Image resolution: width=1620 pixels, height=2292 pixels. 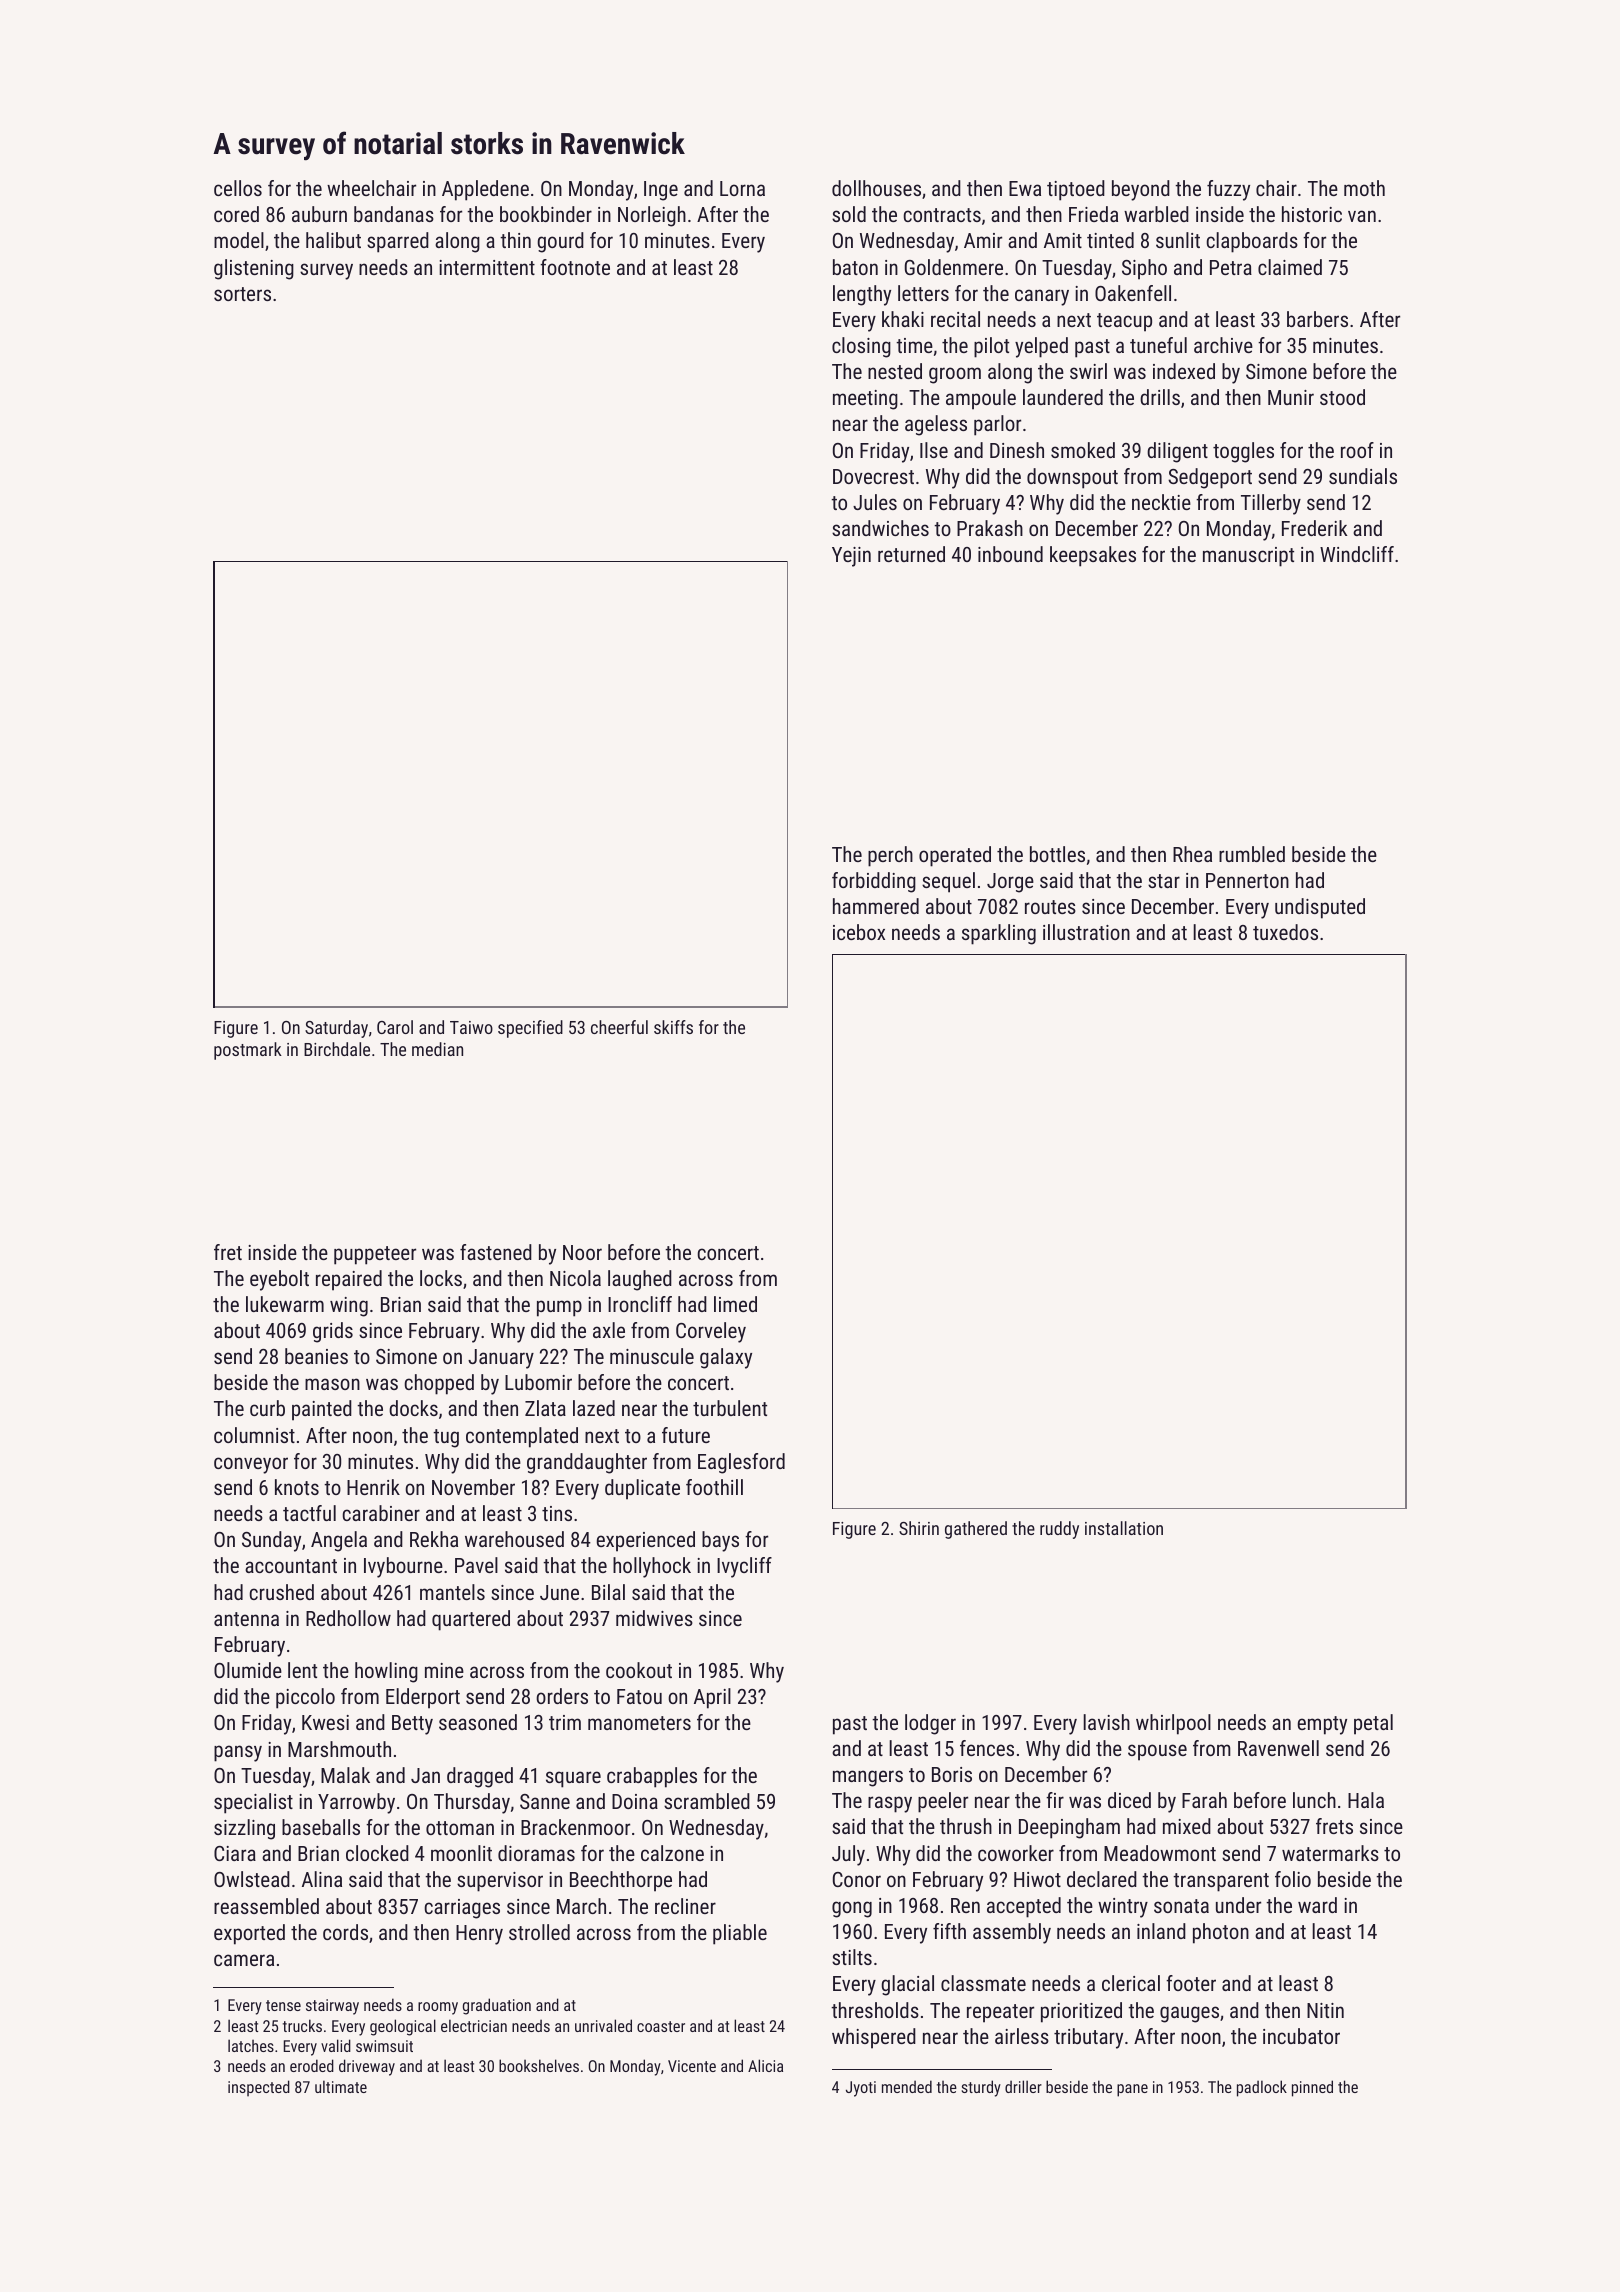 What do you see at coordinates (934, 450) in the screenshot?
I see `Ilse` at bounding box center [934, 450].
